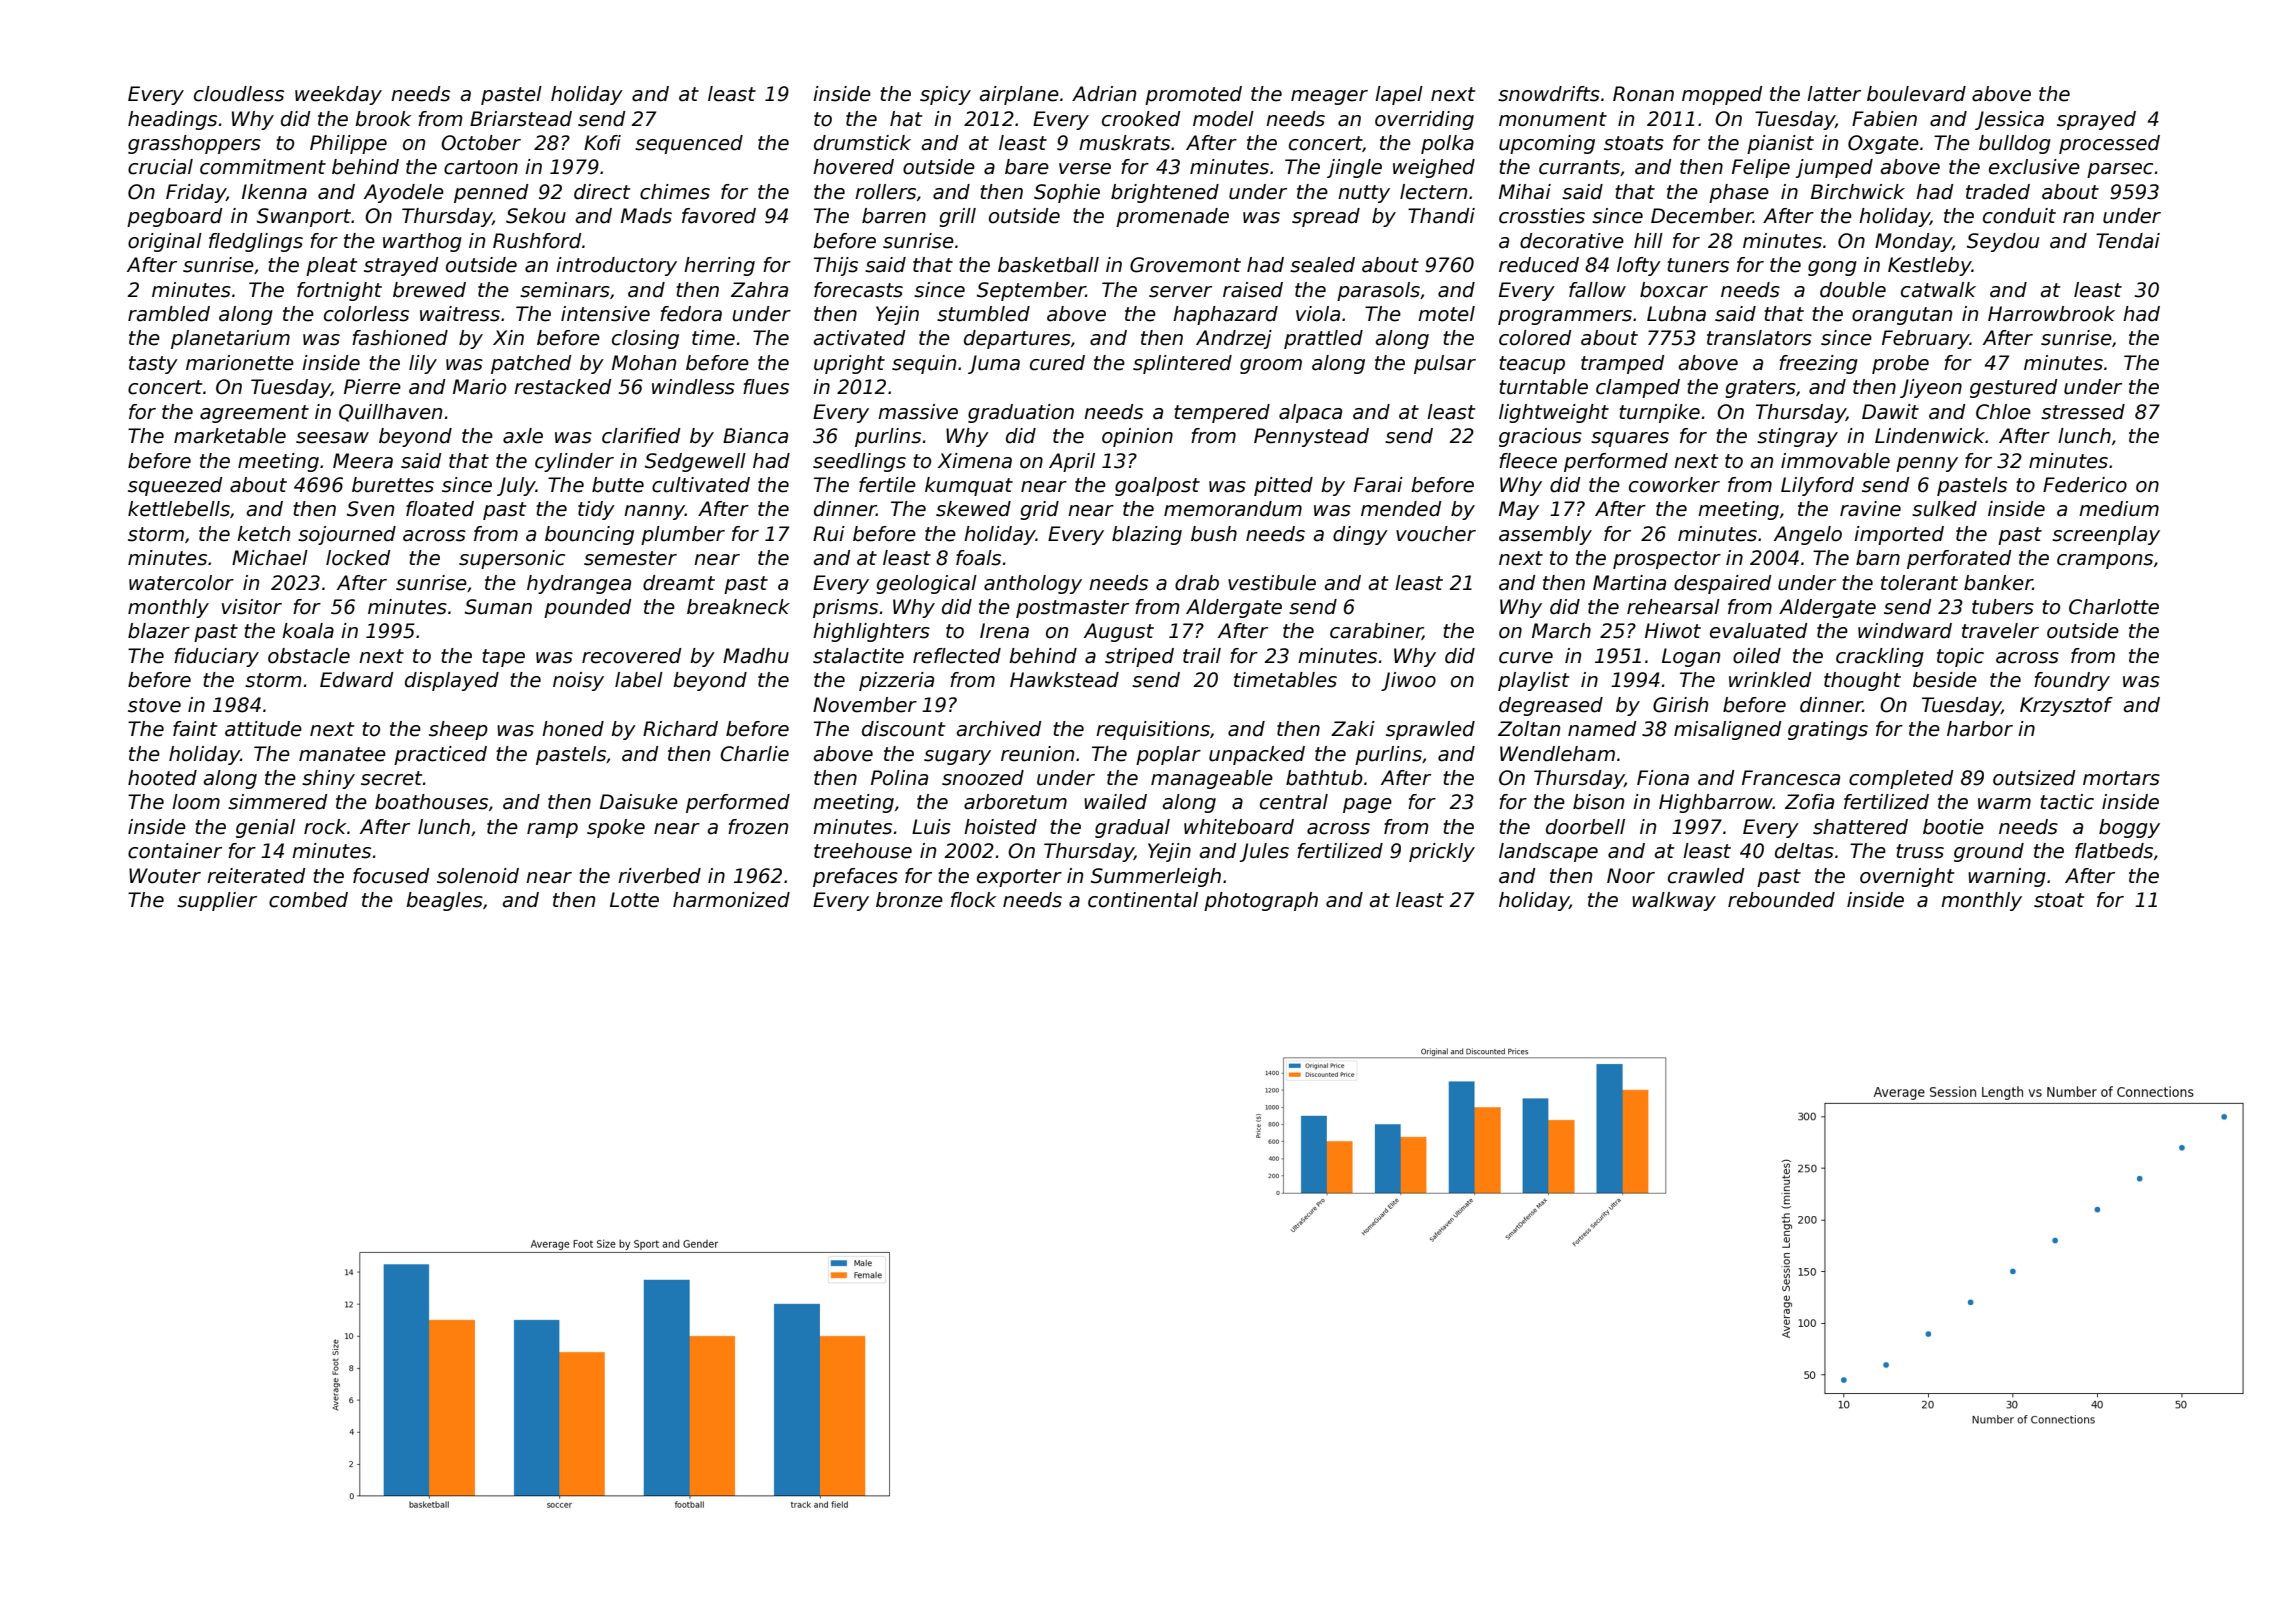 The height and width of the screenshot is (1618, 2288). I want to click on massive, so click(918, 412).
